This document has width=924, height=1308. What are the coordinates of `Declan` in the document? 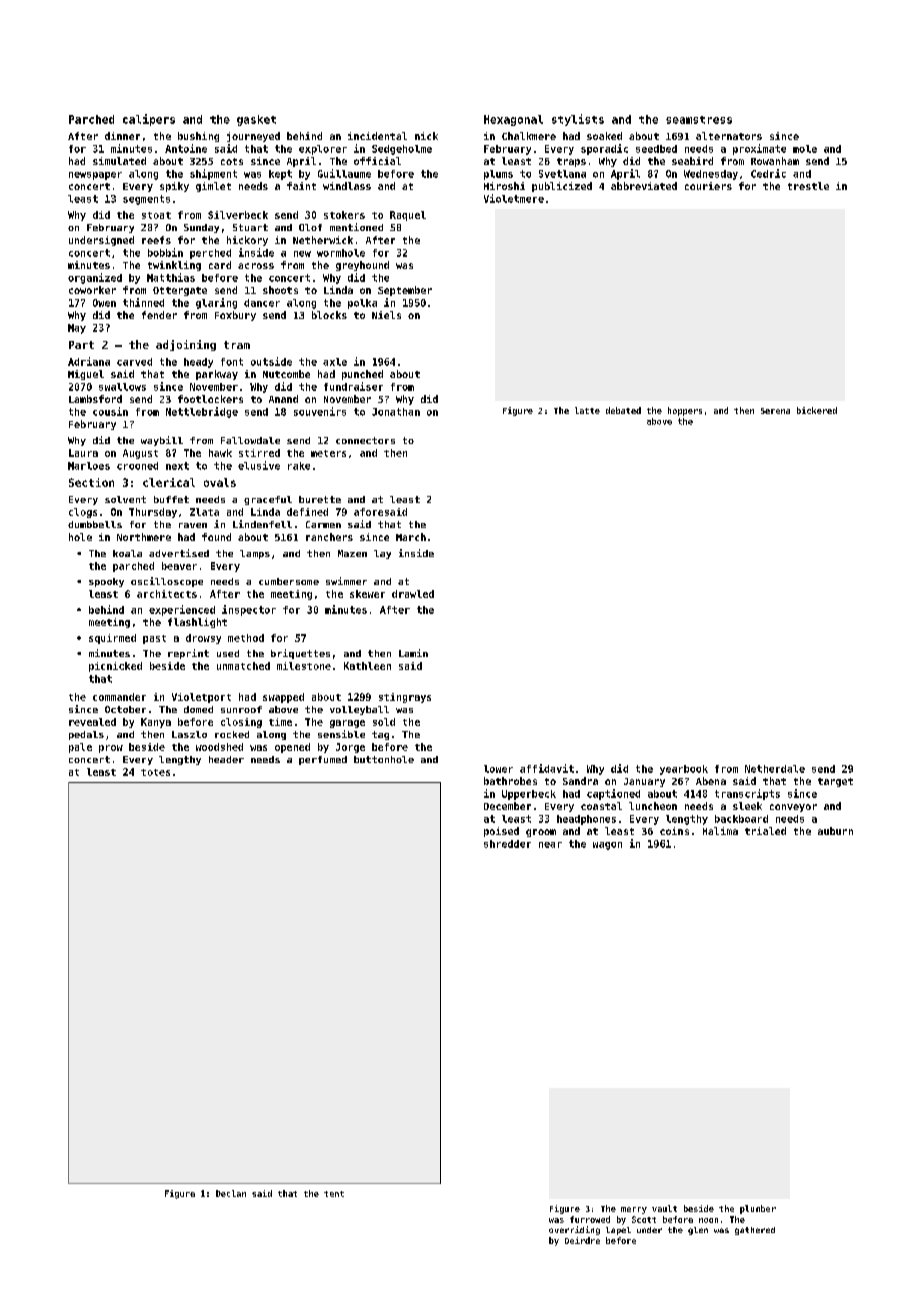 It's located at (231, 1193).
